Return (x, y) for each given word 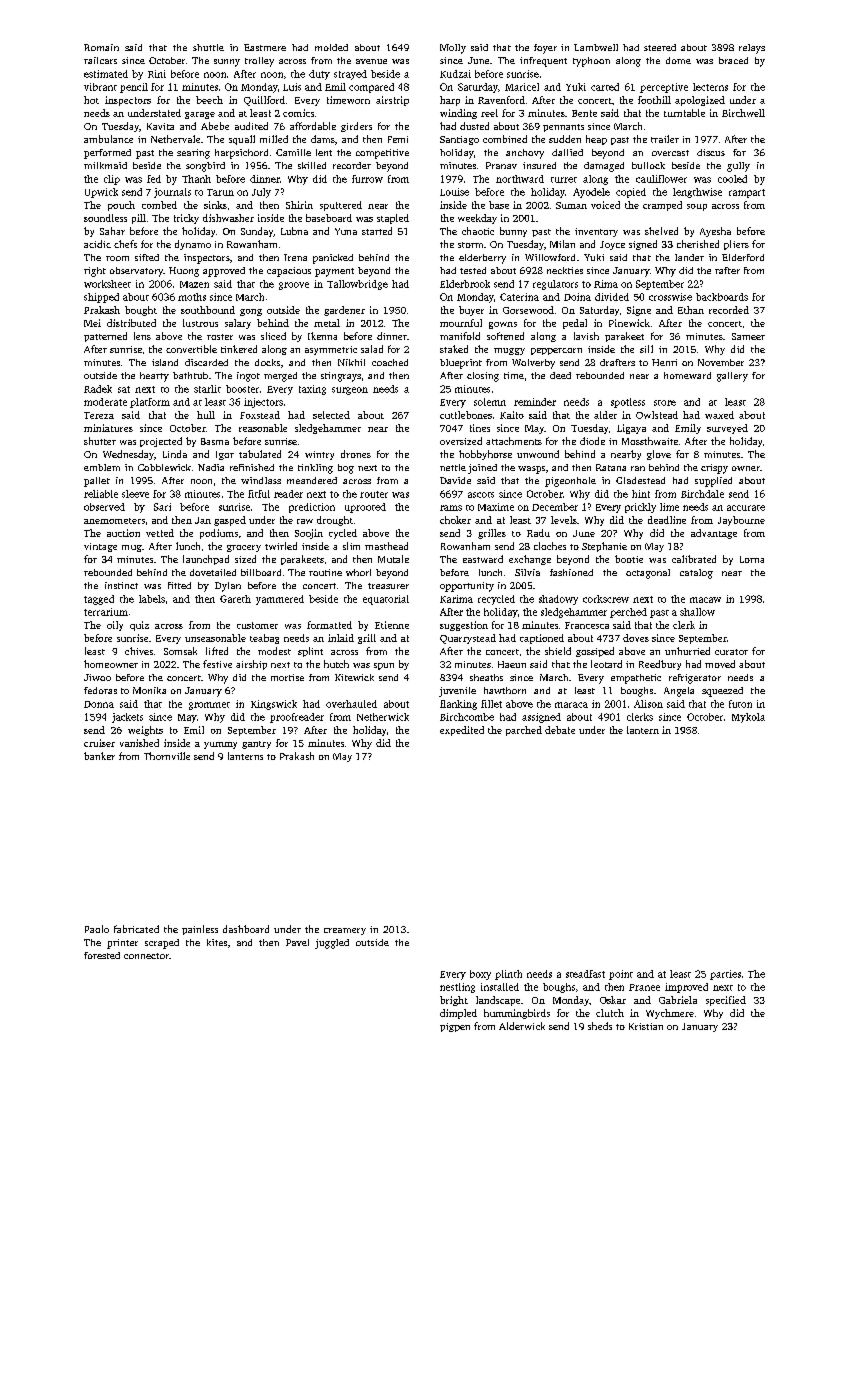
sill (646, 349)
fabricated (136, 929)
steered (660, 47)
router (374, 494)
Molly (453, 49)
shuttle (208, 47)
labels (152, 599)
